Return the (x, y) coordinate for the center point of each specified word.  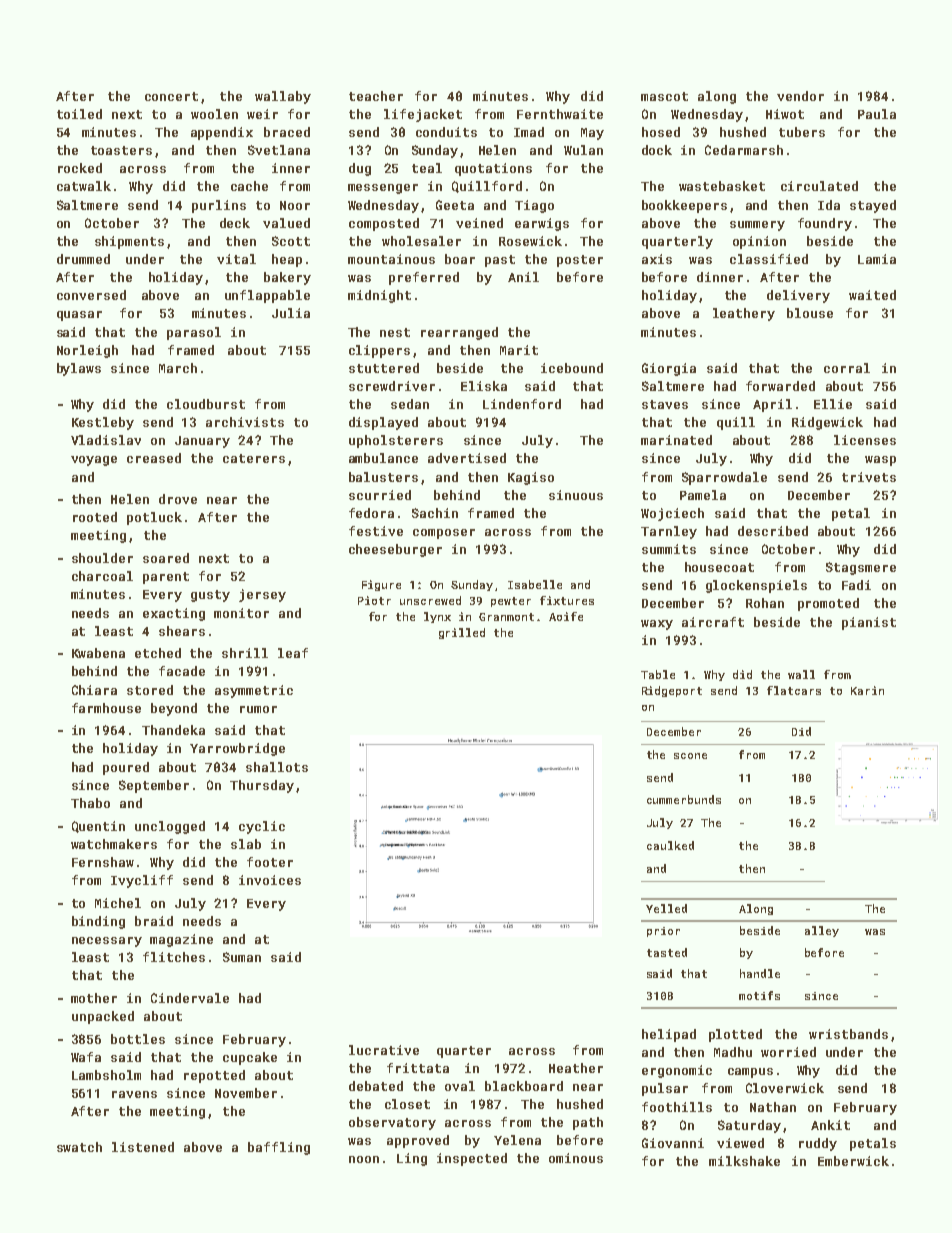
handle (760, 973)
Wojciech (672, 514)
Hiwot (785, 114)
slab (246, 844)
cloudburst (206, 404)
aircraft (713, 622)
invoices (270, 880)
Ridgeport (672, 691)
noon (364, 1159)
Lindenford (522, 404)
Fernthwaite (560, 114)
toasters (121, 150)
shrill (245, 653)
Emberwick (853, 1161)
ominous (576, 1158)
